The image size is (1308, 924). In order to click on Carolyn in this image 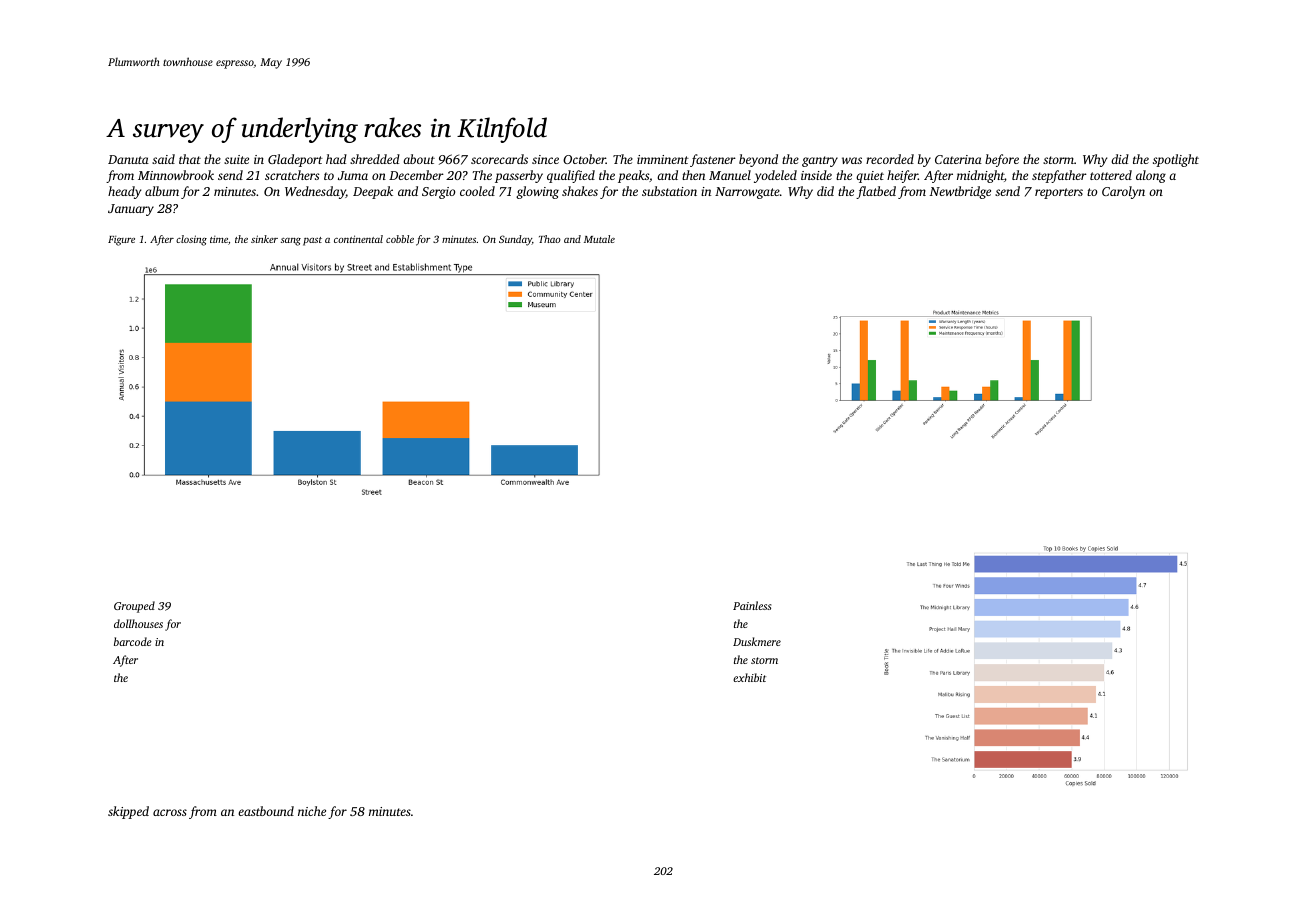, I will do `click(1123, 192)`.
